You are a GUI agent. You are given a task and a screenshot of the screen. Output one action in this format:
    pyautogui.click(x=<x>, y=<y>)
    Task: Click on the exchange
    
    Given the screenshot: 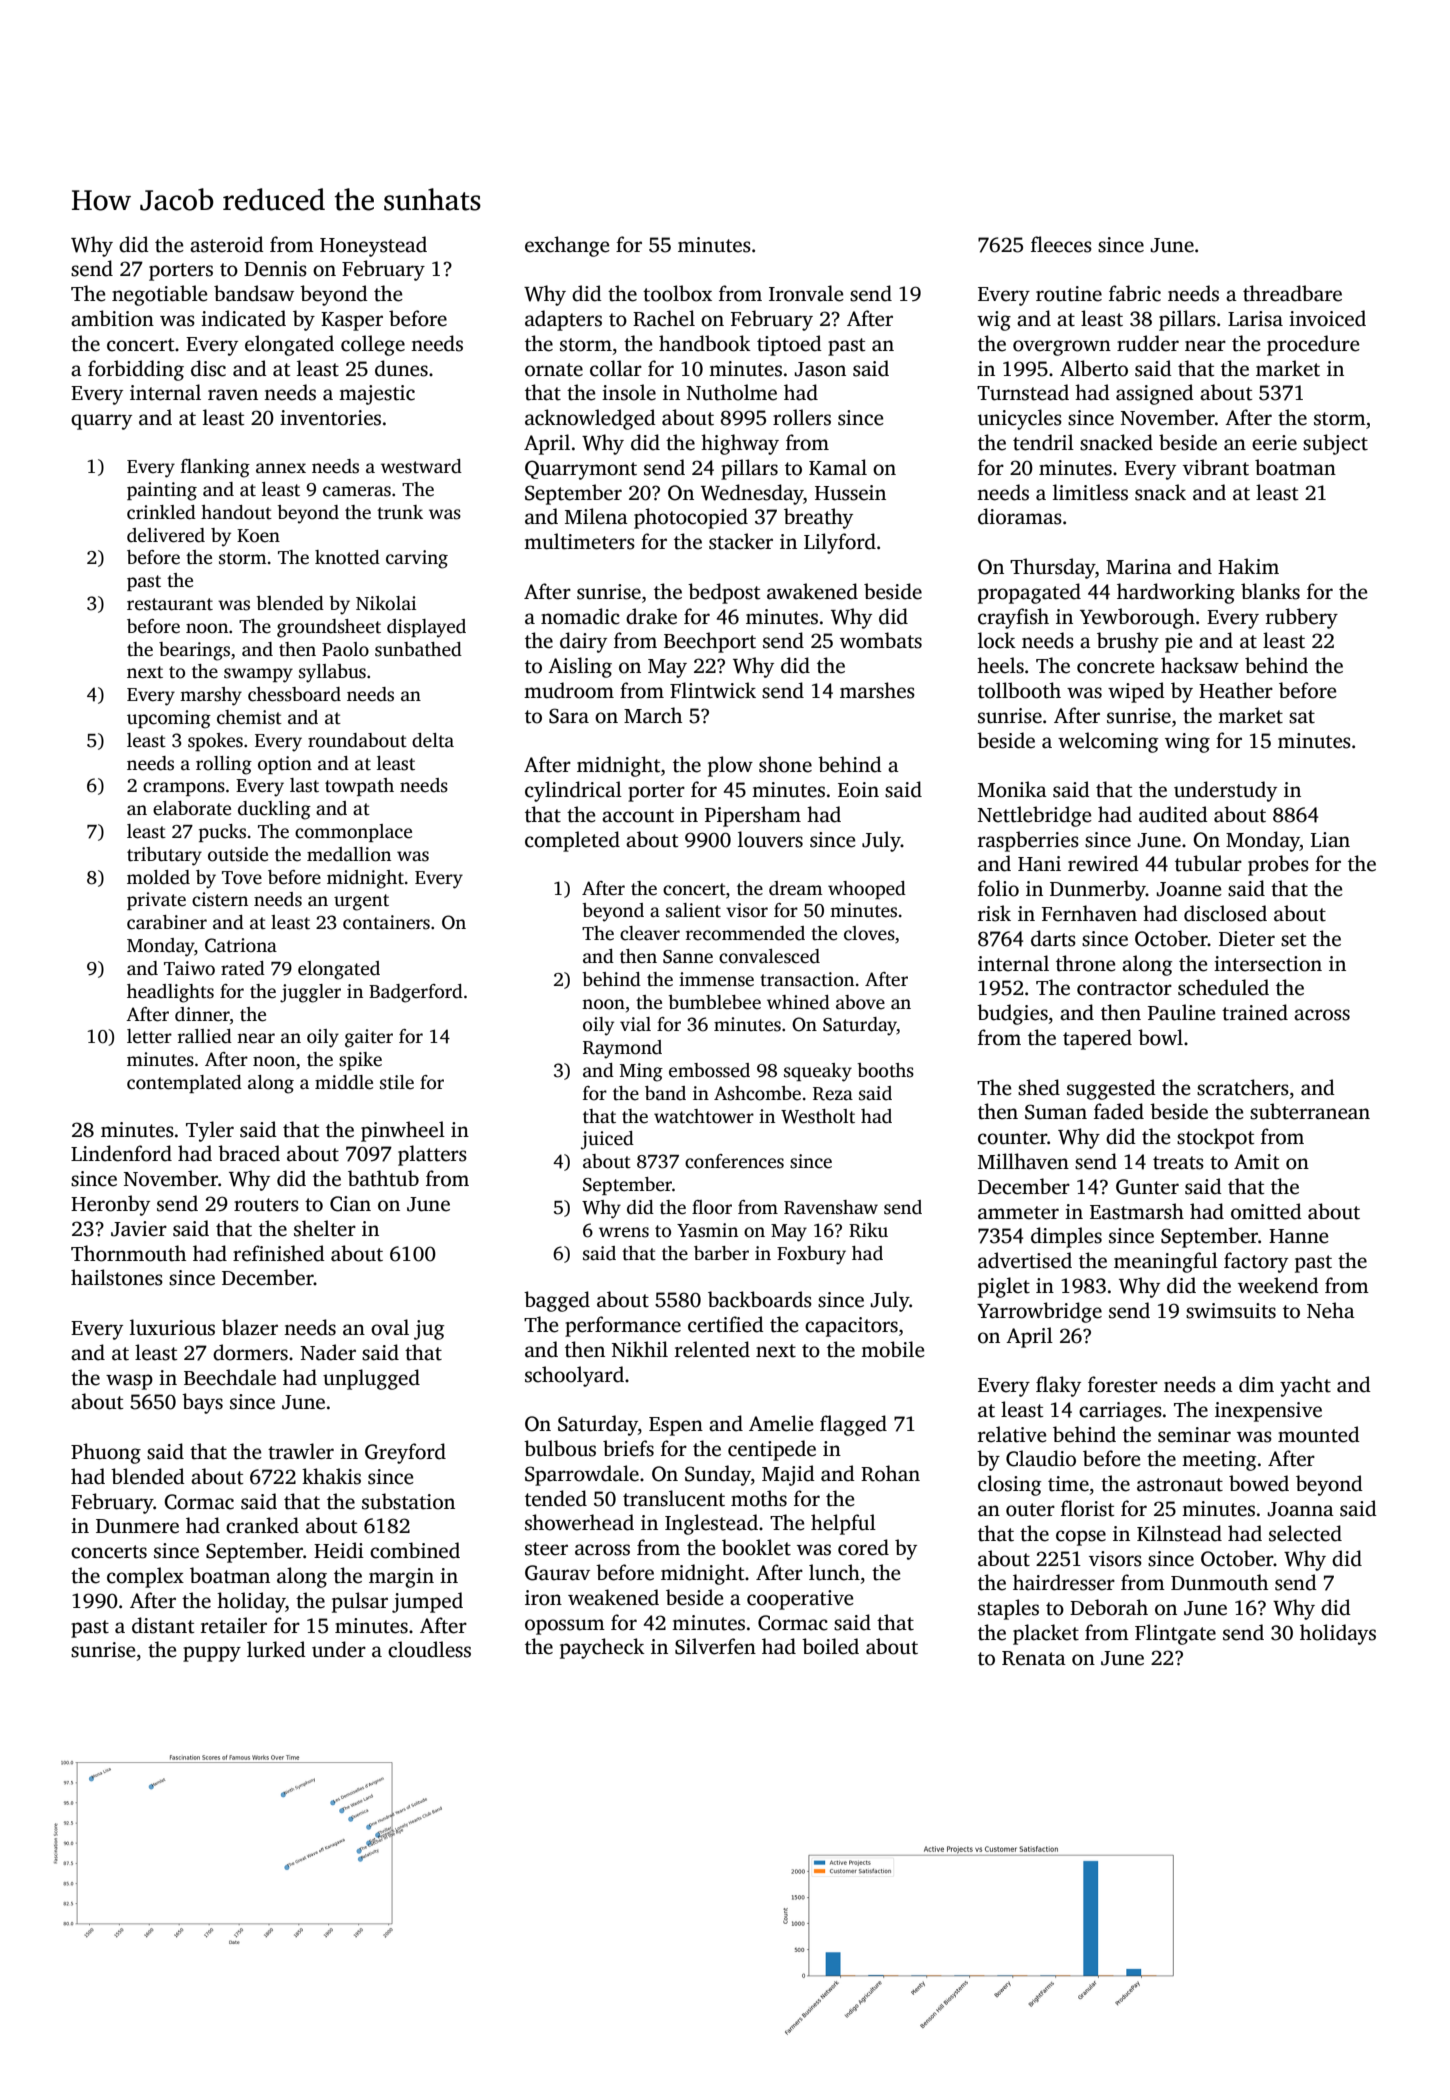 What is the action you would take?
    pyautogui.click(x=567, y=246)
